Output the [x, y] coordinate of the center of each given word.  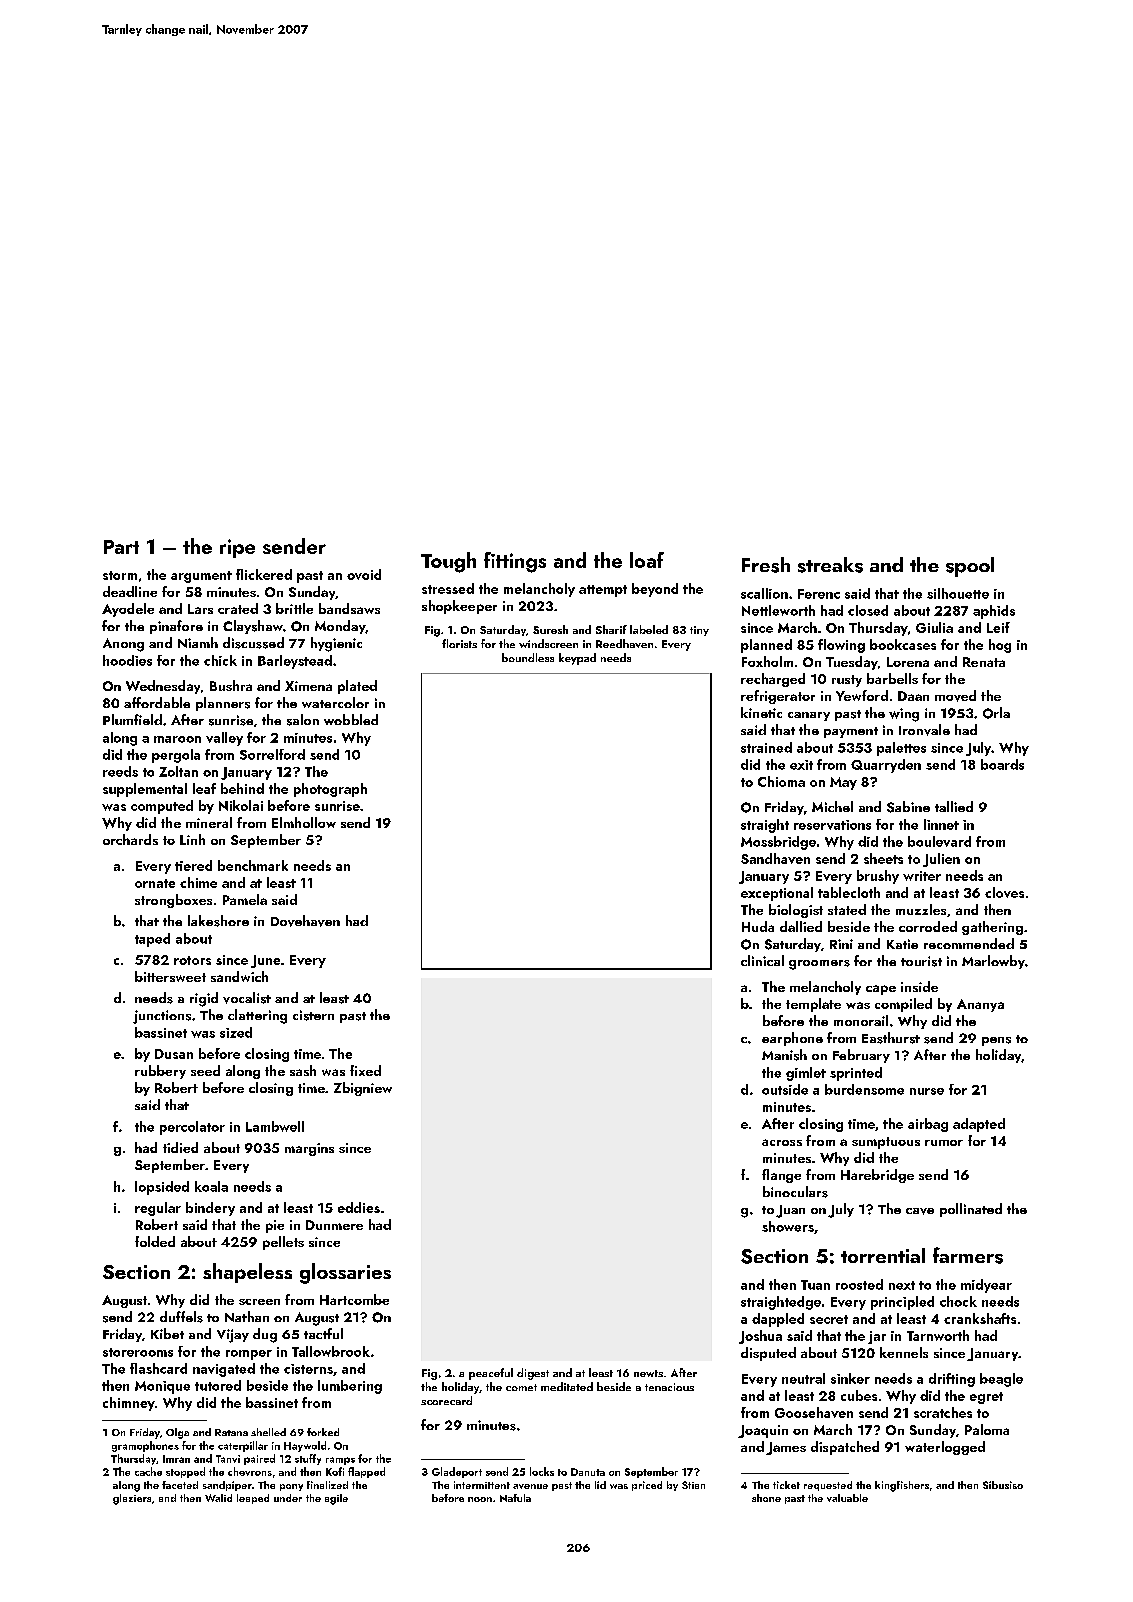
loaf [647, 560]
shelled [268, 1432]
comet [521, 1387]
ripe [237, 548]
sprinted [856, 1074]
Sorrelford [272, 754]
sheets [883, 858]
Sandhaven [775, 858]
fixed [365, 1070]
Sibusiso [1003, 1485]
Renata [984, 662]
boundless [528, 657]
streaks [830, 565]
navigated [224, 1370]
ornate [155, 883]
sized [236, 1032]
